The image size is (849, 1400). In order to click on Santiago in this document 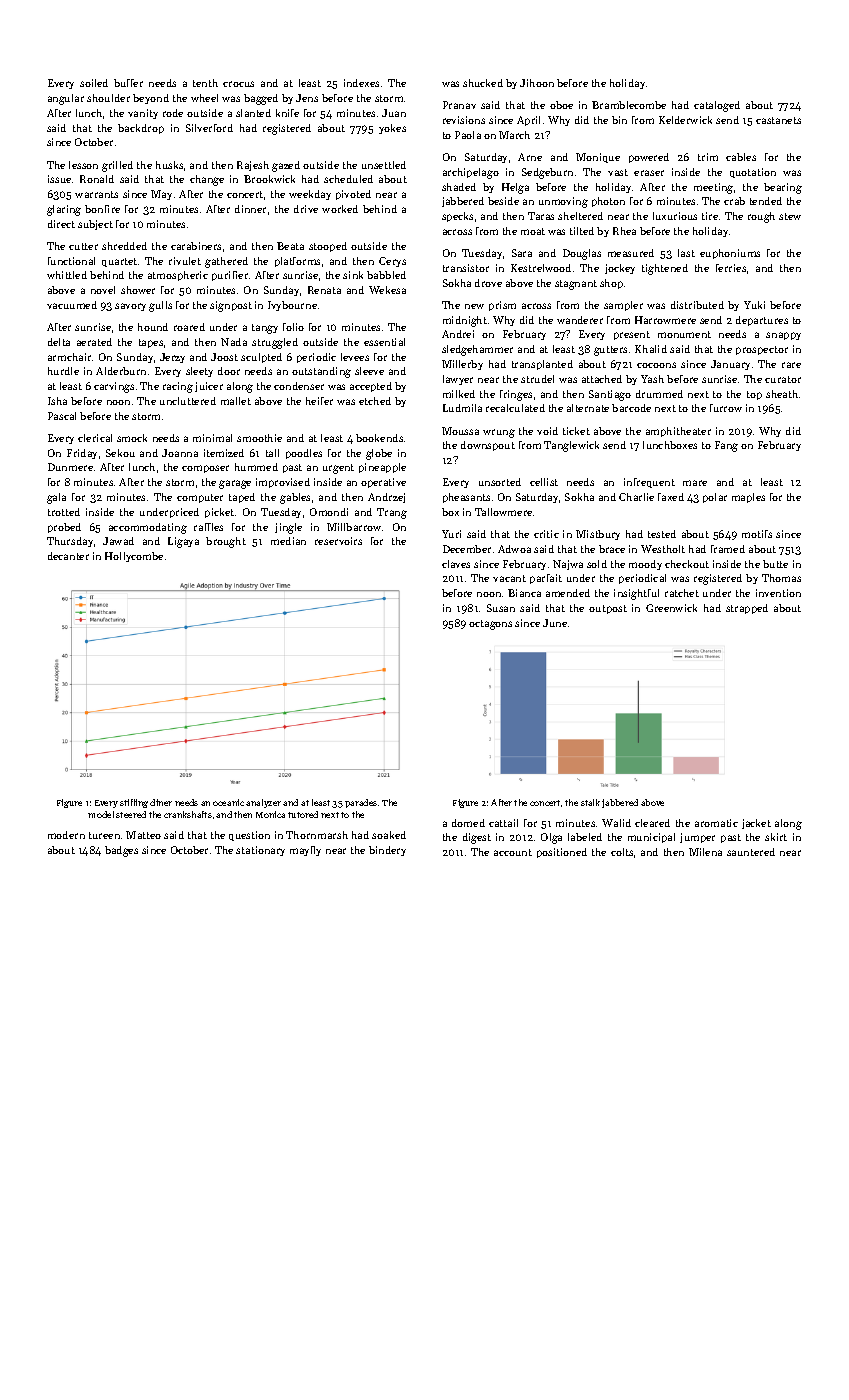, I will do `click(610, 395)`.
